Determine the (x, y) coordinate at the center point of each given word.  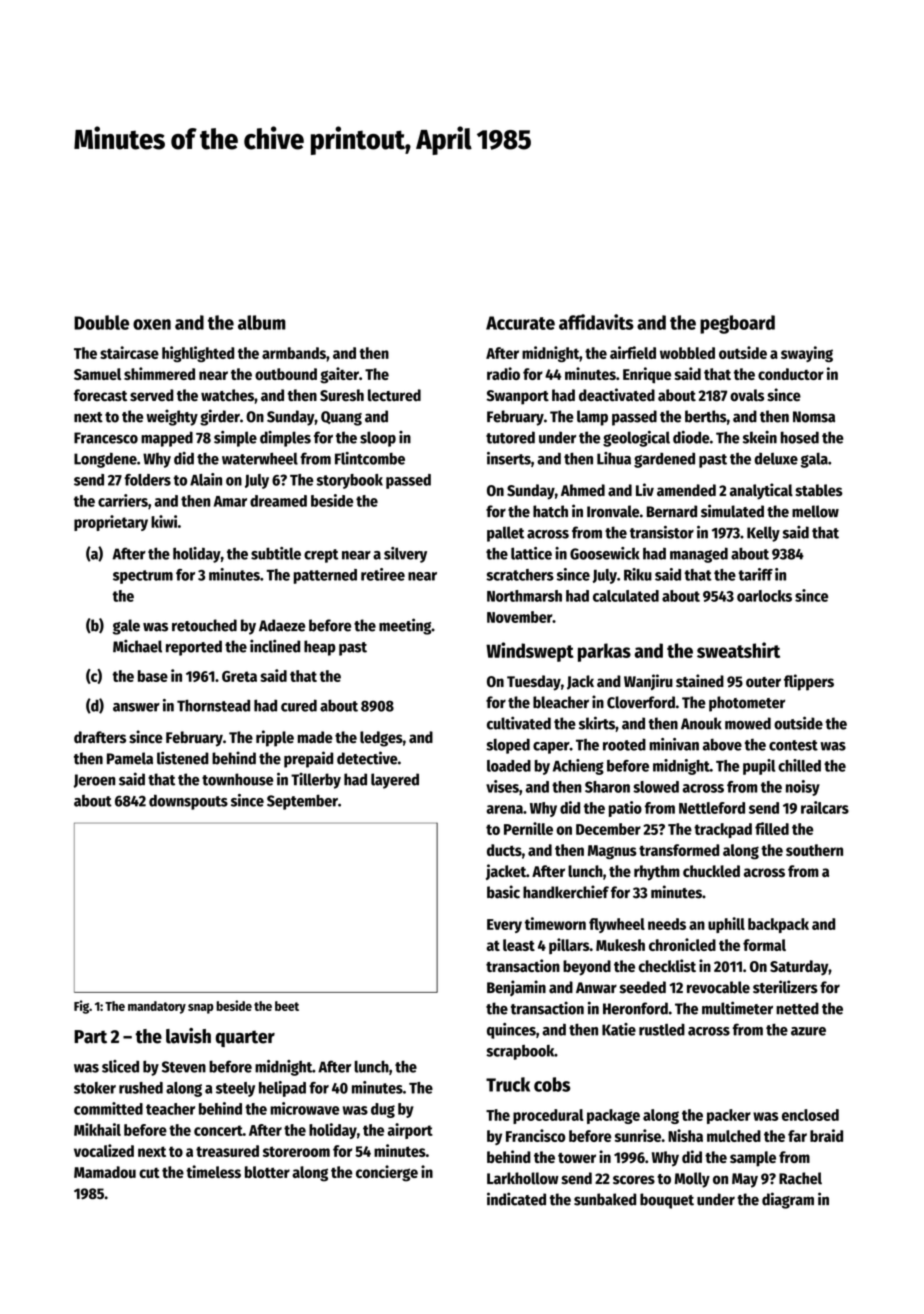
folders (147, 480)
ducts (504, 850)
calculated (626, 596)
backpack (778, 925)
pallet (505, 534)
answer (136, 707)
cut (149, 1172)
